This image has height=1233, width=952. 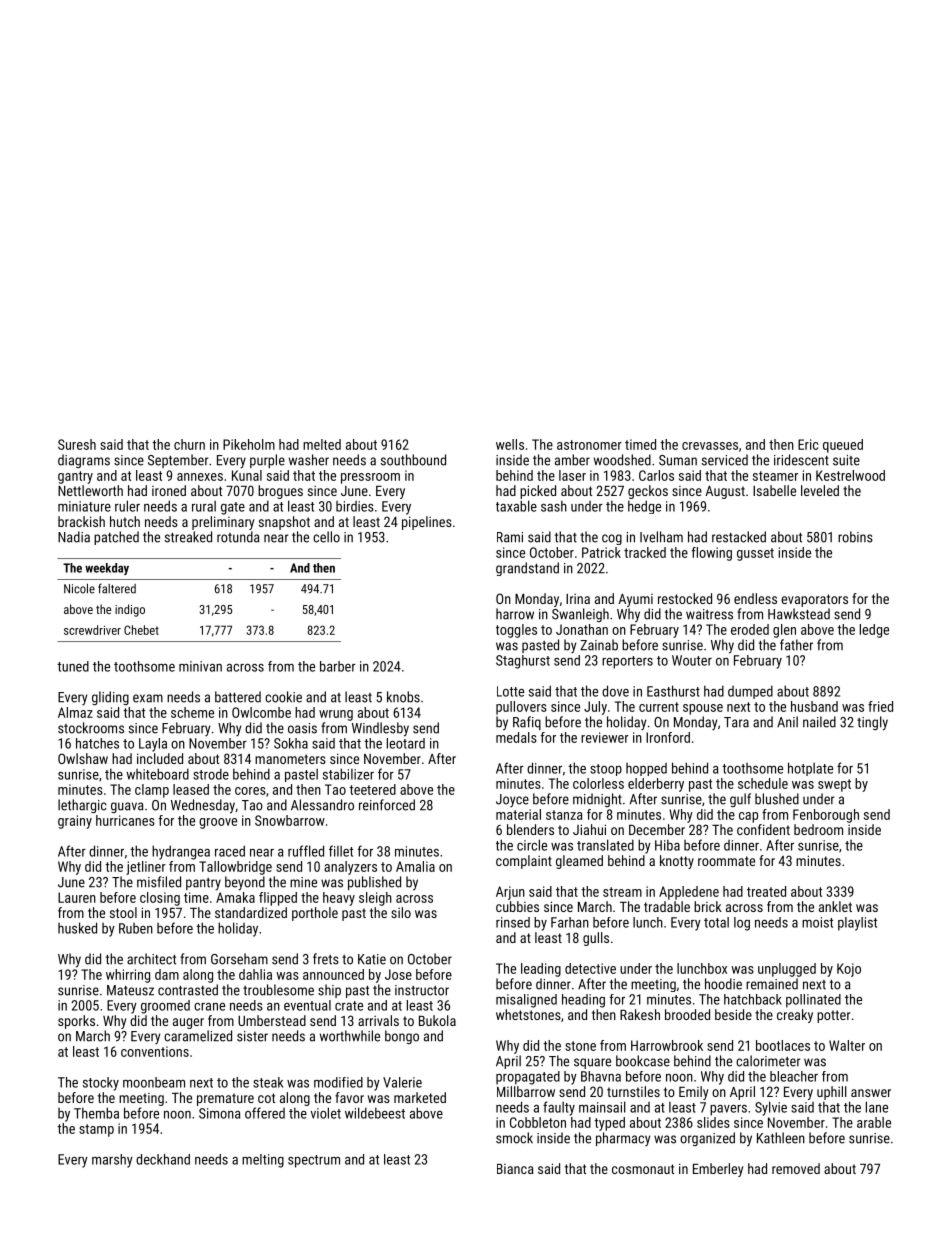 What do you see at coordinates (422, 990) in the image?
I see `instructor` at bounding box center [422, 990].
